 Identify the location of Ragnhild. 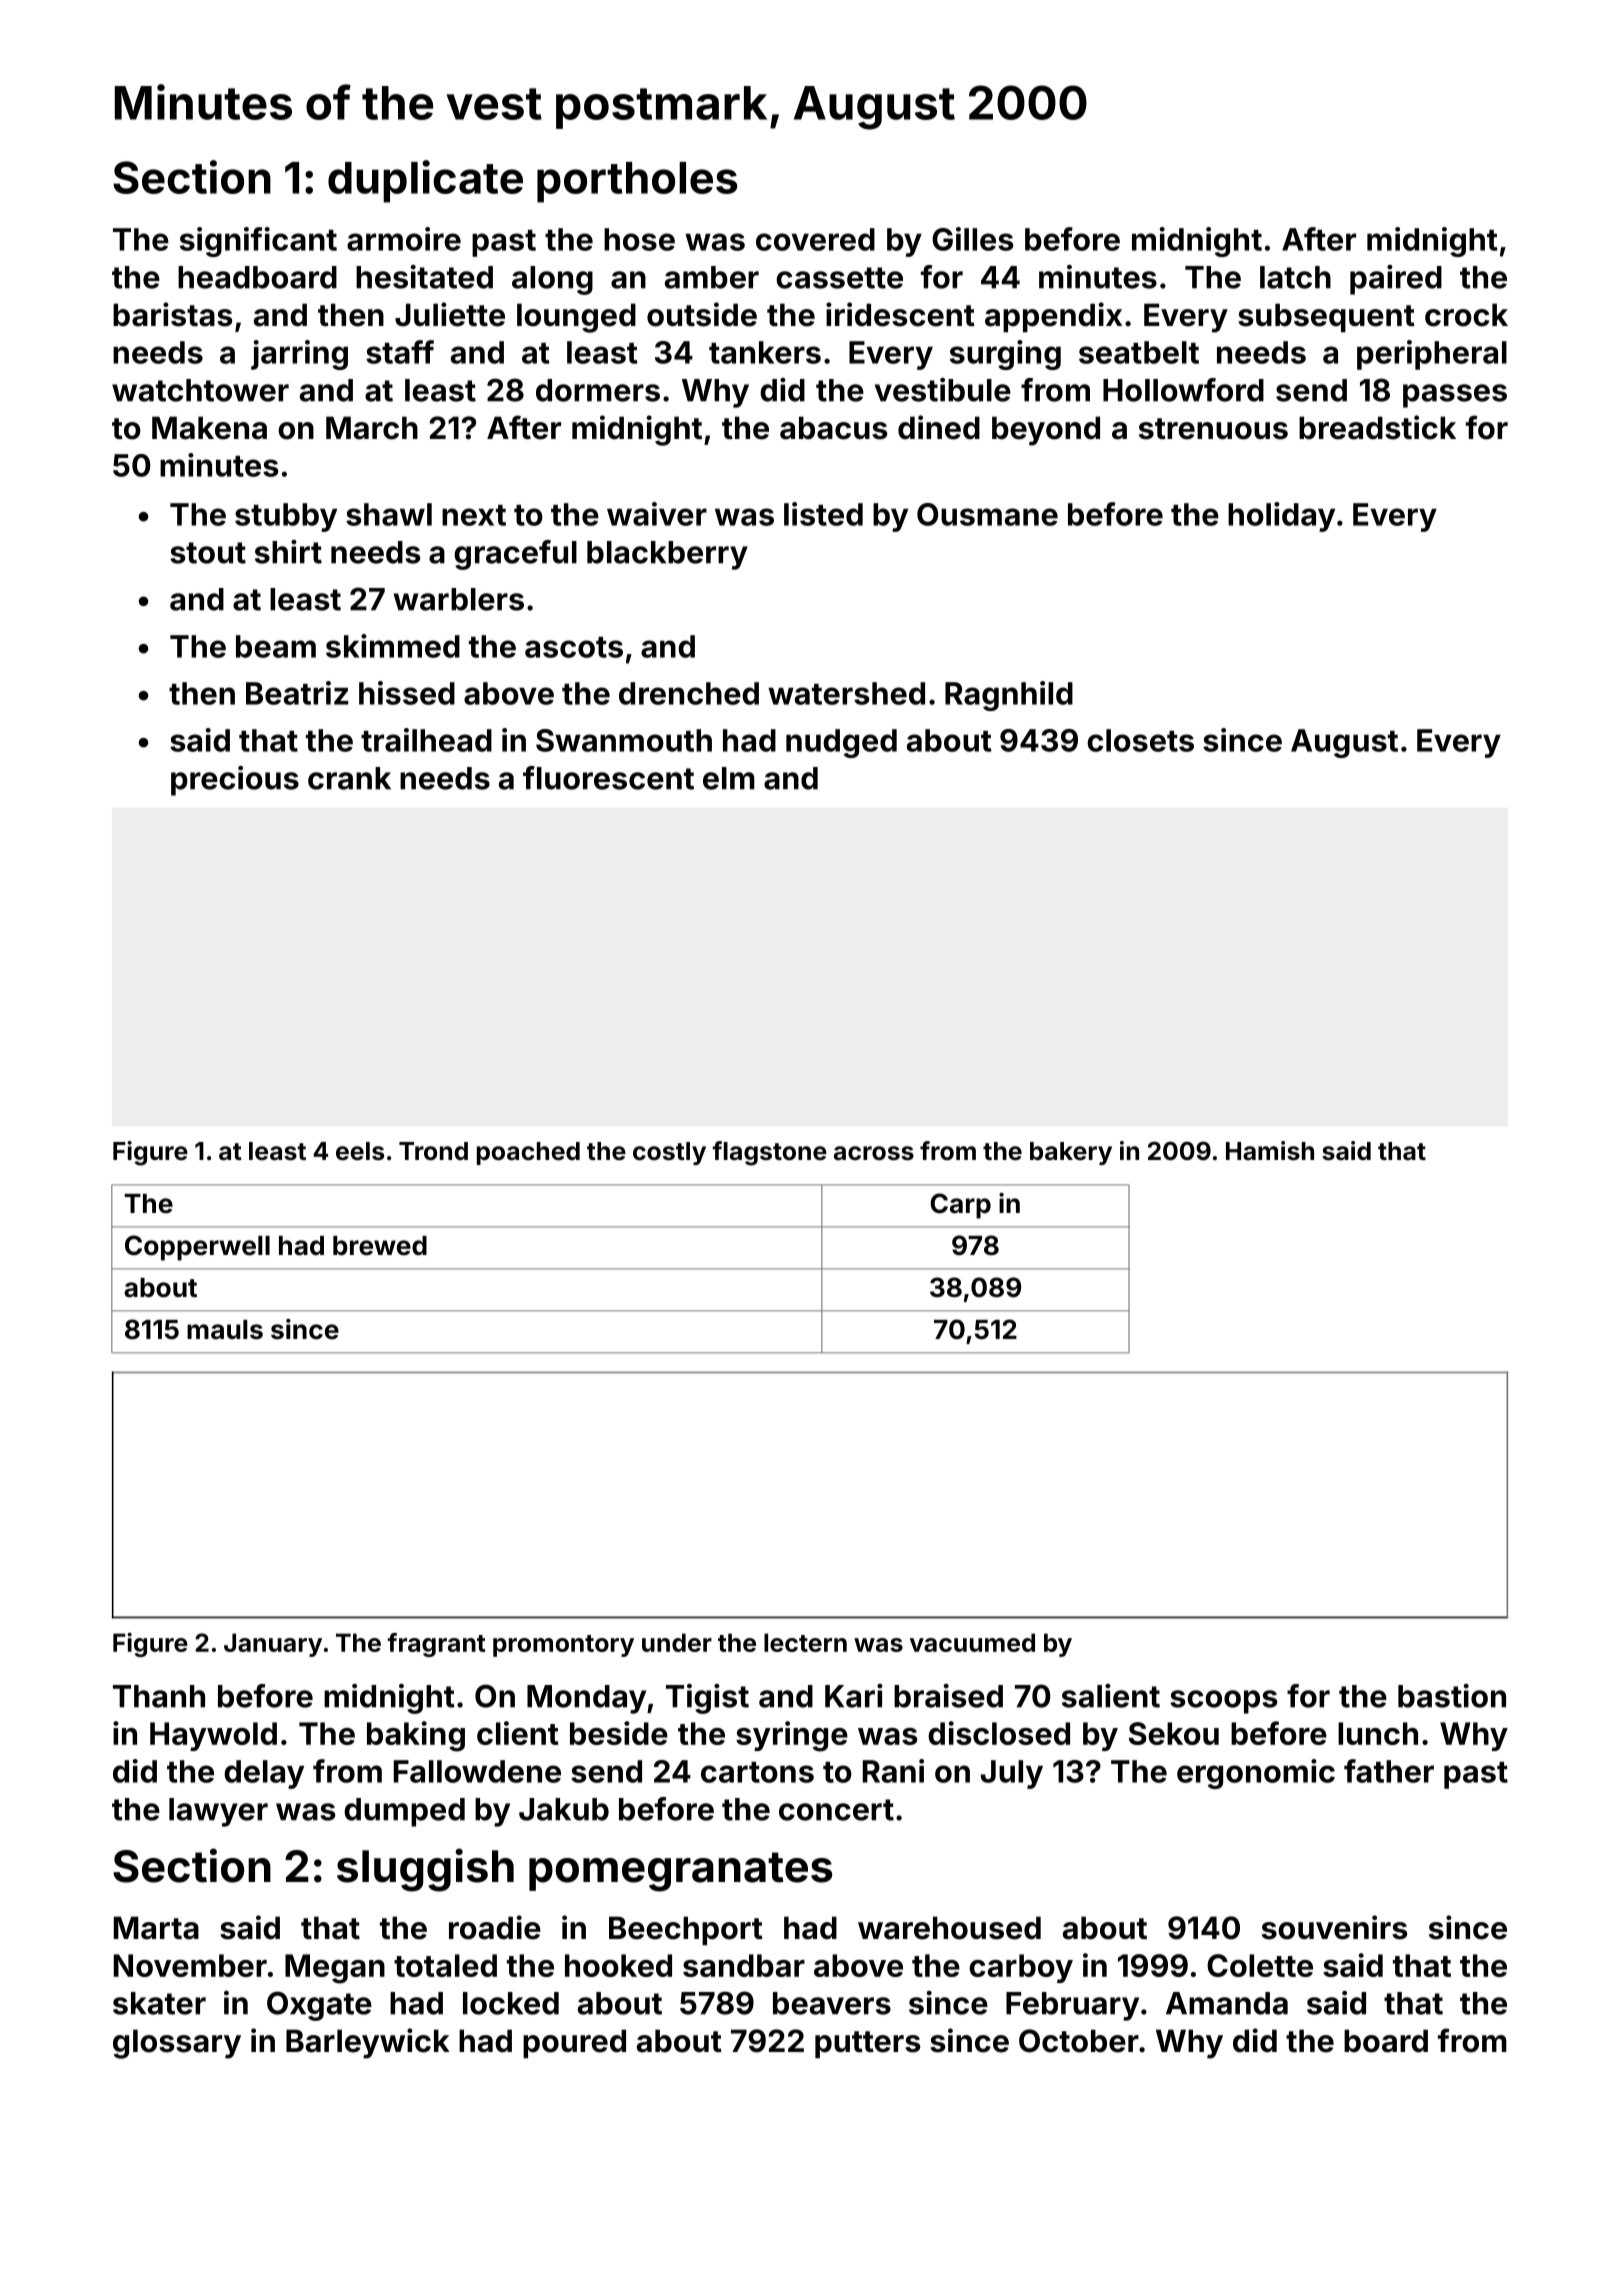
(1009, 696).
